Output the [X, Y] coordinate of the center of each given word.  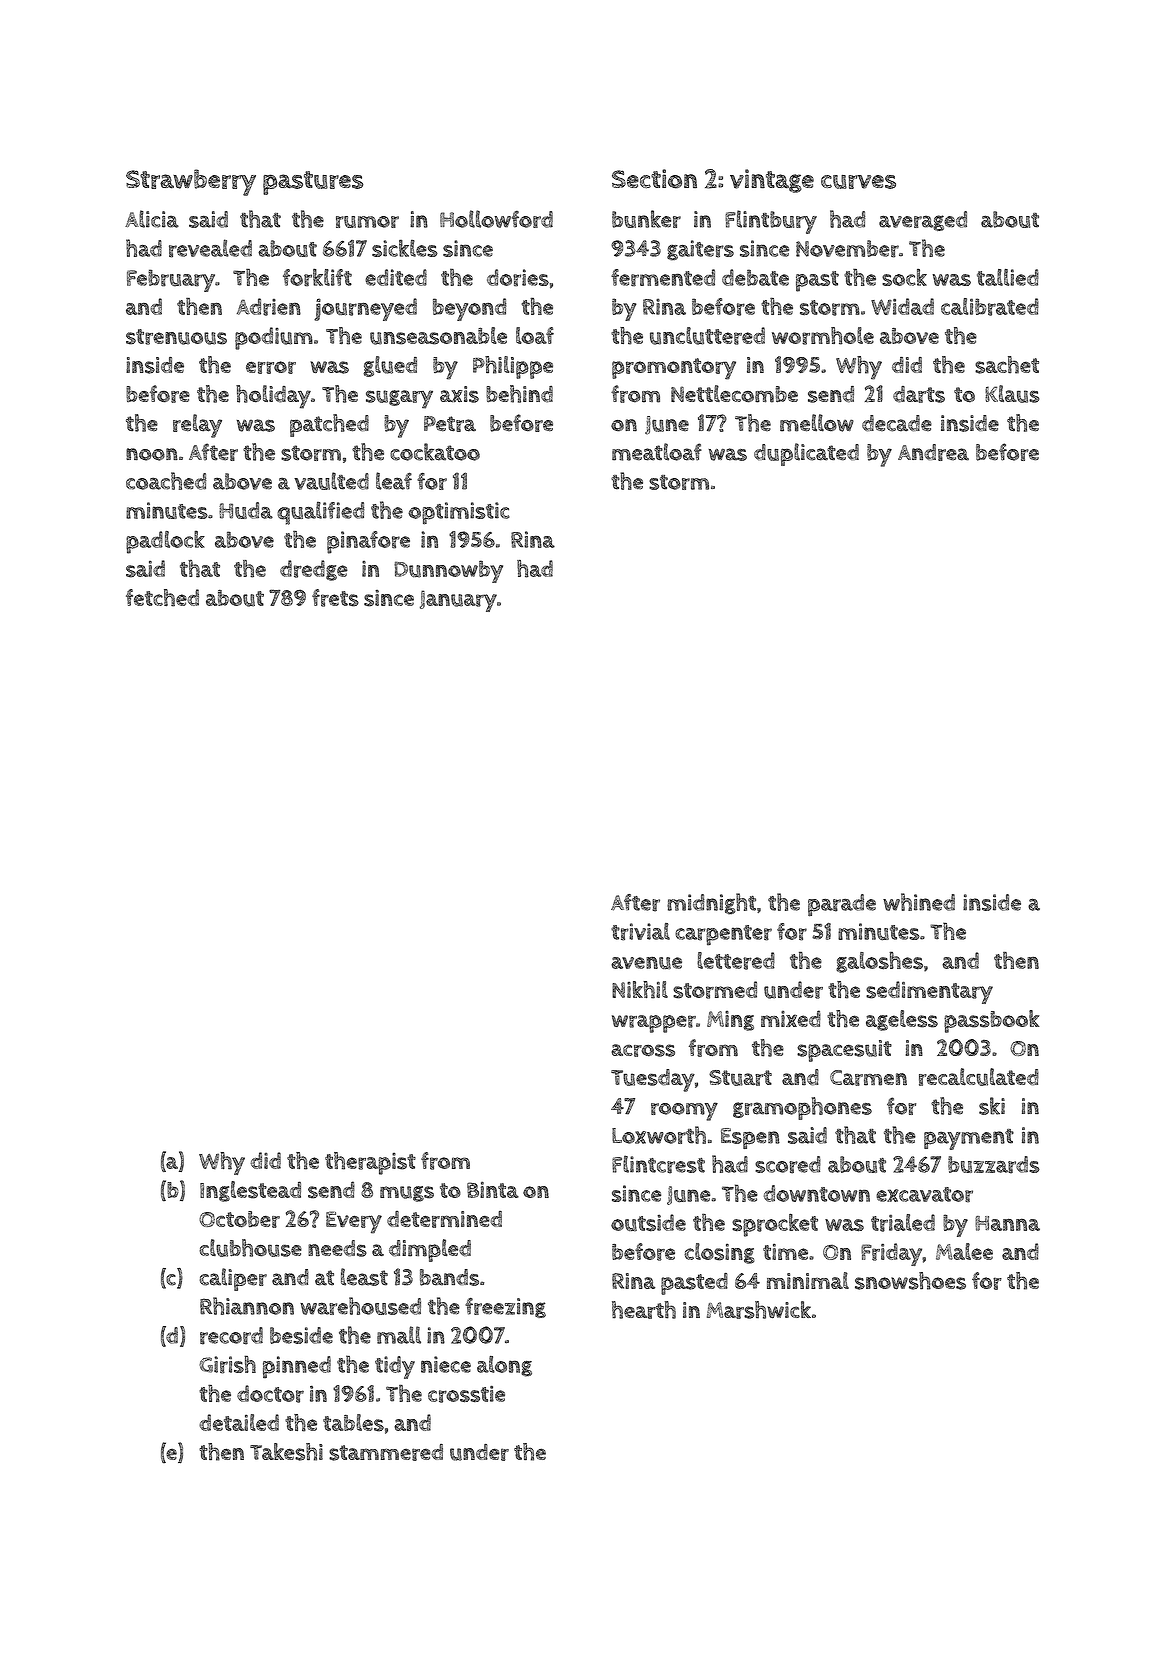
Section [654, 179]
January [458, 601]
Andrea [933, 452]
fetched [162, 598]
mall [399, 1335]
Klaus [1012, 394]
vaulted [331, 481]
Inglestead [250, 1191]
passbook [991, 1021]
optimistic [459, 513]
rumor [367, 222]
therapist [370, 1163]
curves [858, 181]
